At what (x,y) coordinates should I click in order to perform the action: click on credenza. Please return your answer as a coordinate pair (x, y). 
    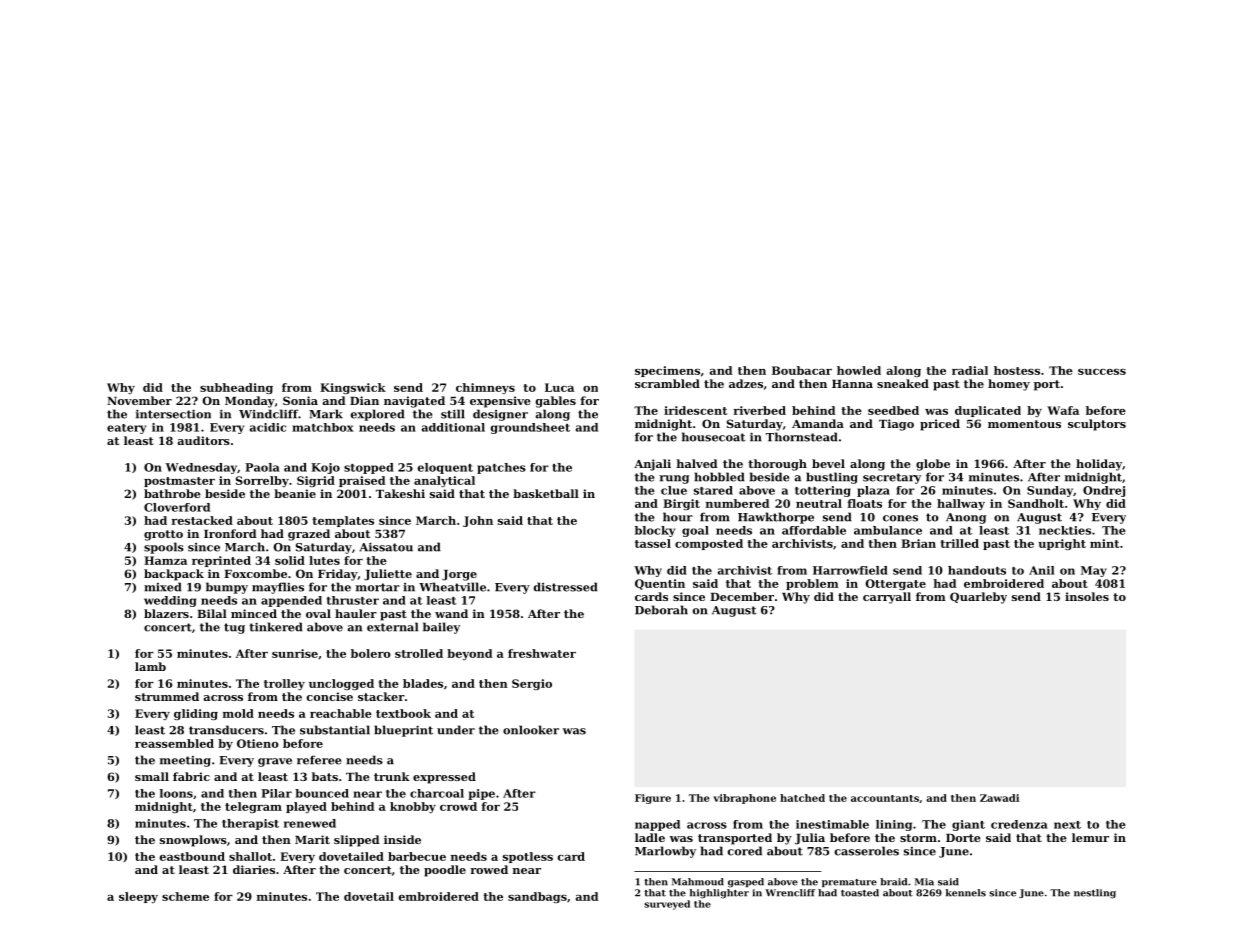
    Looking at the image, I should click on (1019, 824).
